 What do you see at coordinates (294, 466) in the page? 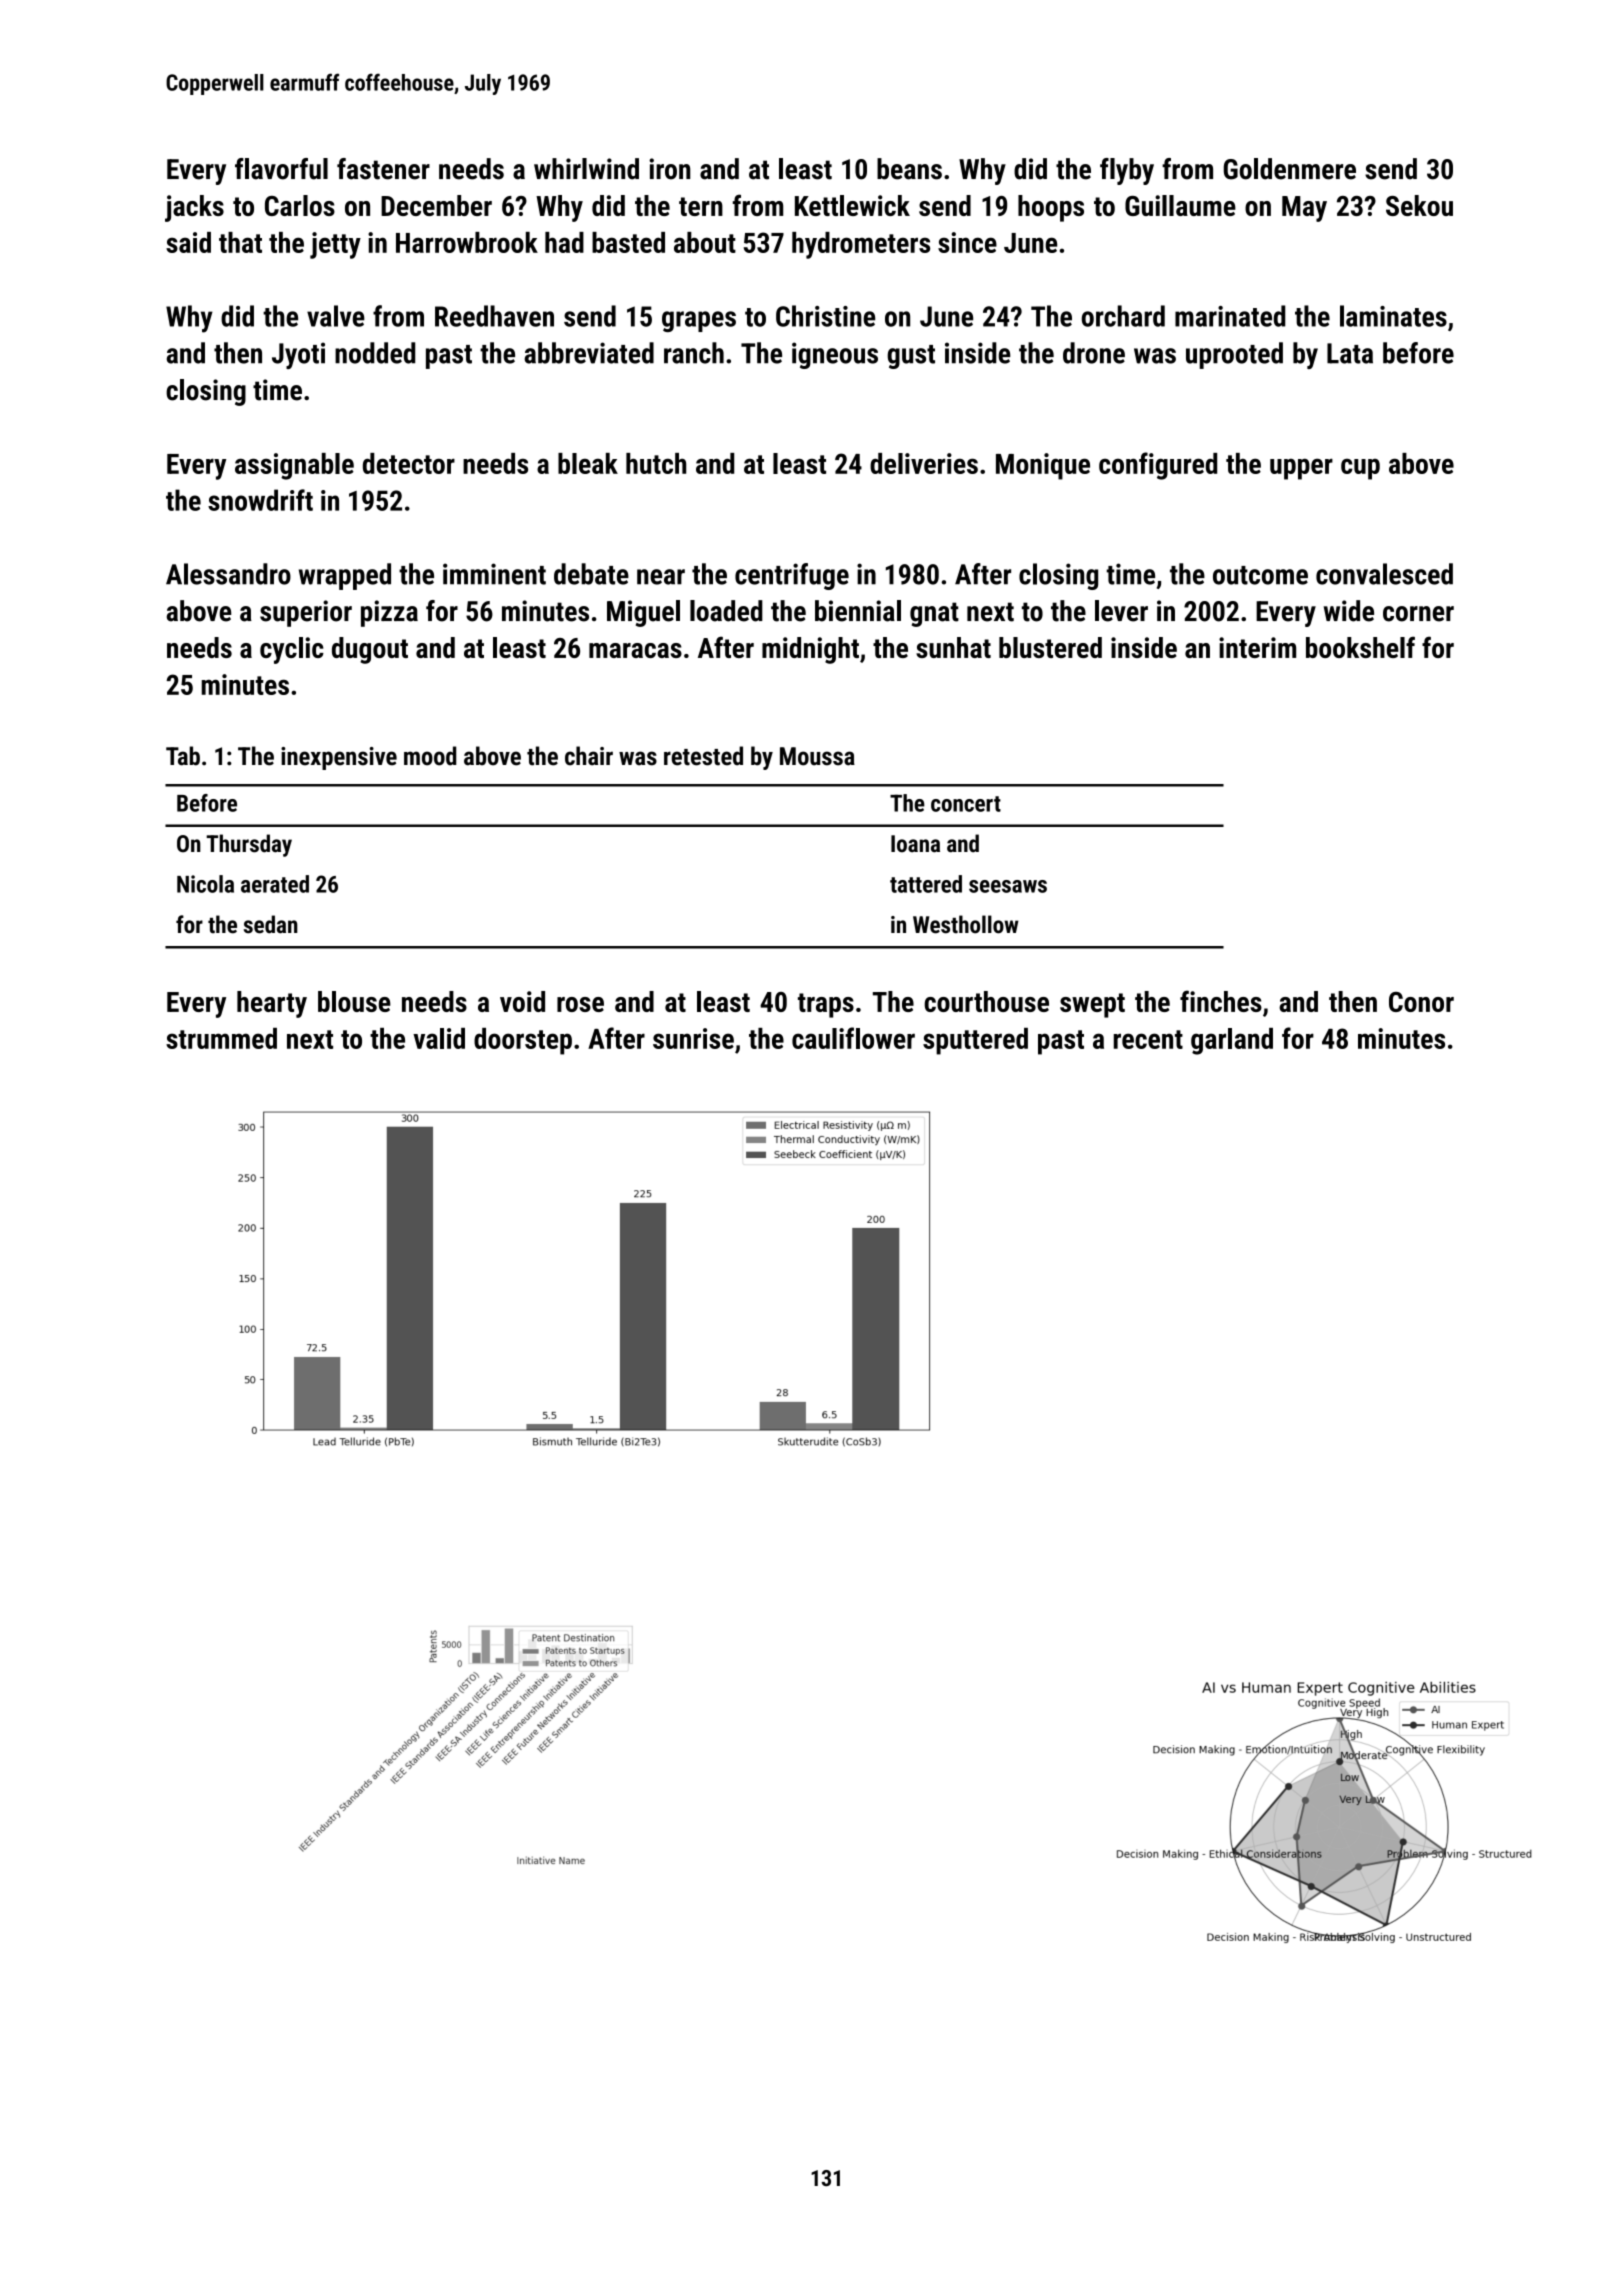
I see `assignable` at bounding box center [294, 466].
